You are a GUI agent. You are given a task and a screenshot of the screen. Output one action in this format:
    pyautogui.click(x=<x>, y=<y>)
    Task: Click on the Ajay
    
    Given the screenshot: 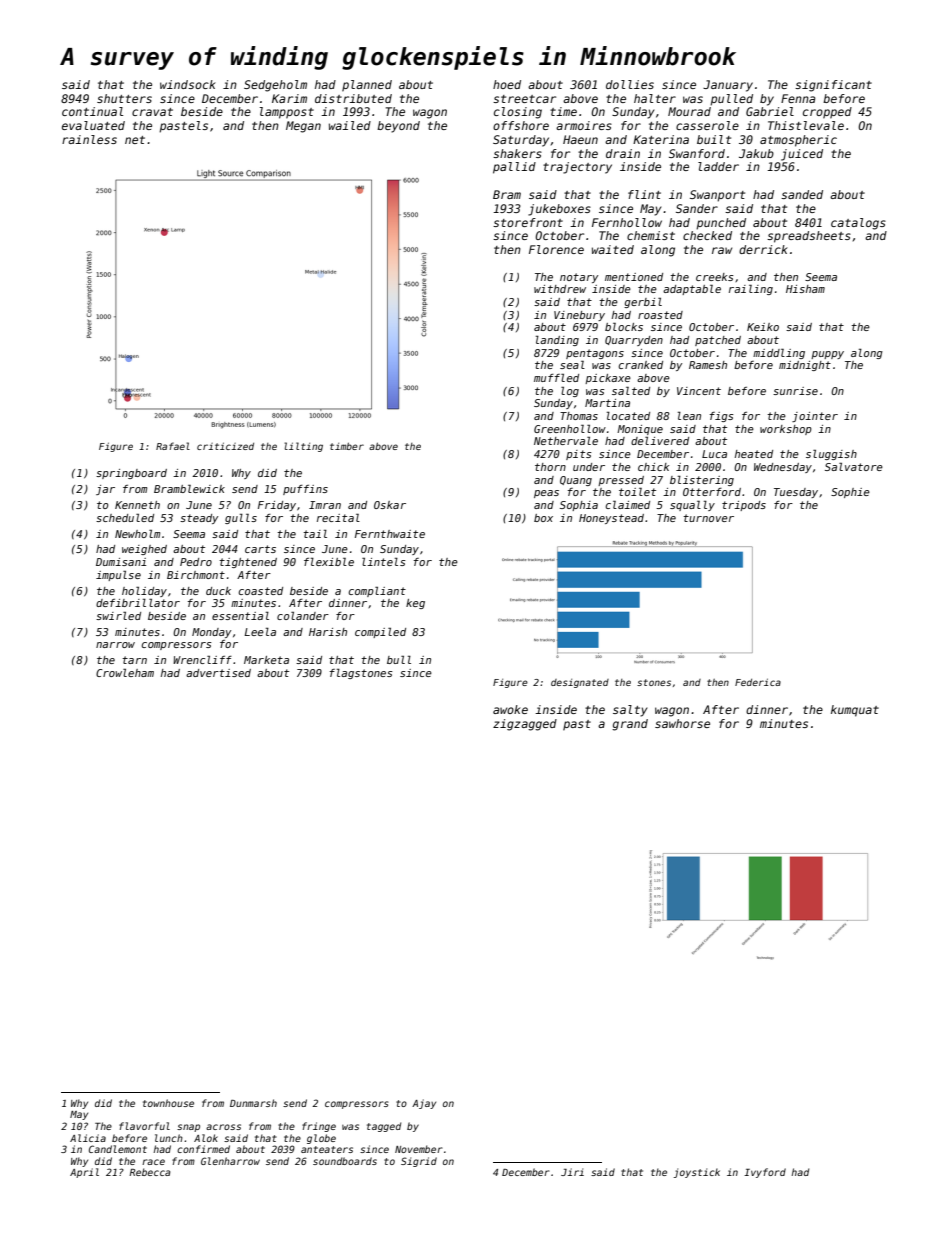 What is the action you would take?
    pyautogui.click(x=424, y=1104)
